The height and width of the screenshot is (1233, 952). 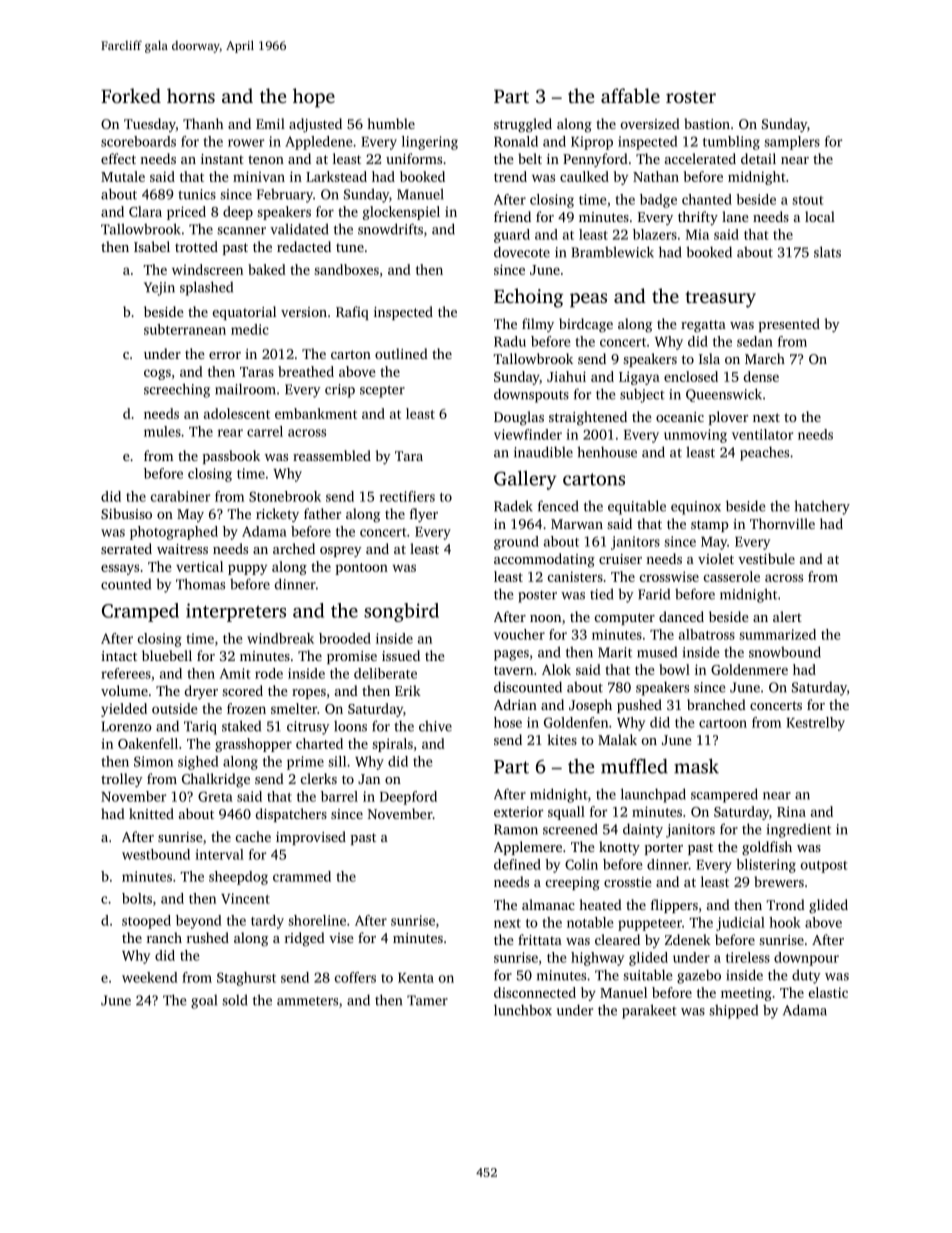 What do you see at coordinates (516, 141) in the screenshot?
I see `Ronald` at bounding box center [516, 141].
